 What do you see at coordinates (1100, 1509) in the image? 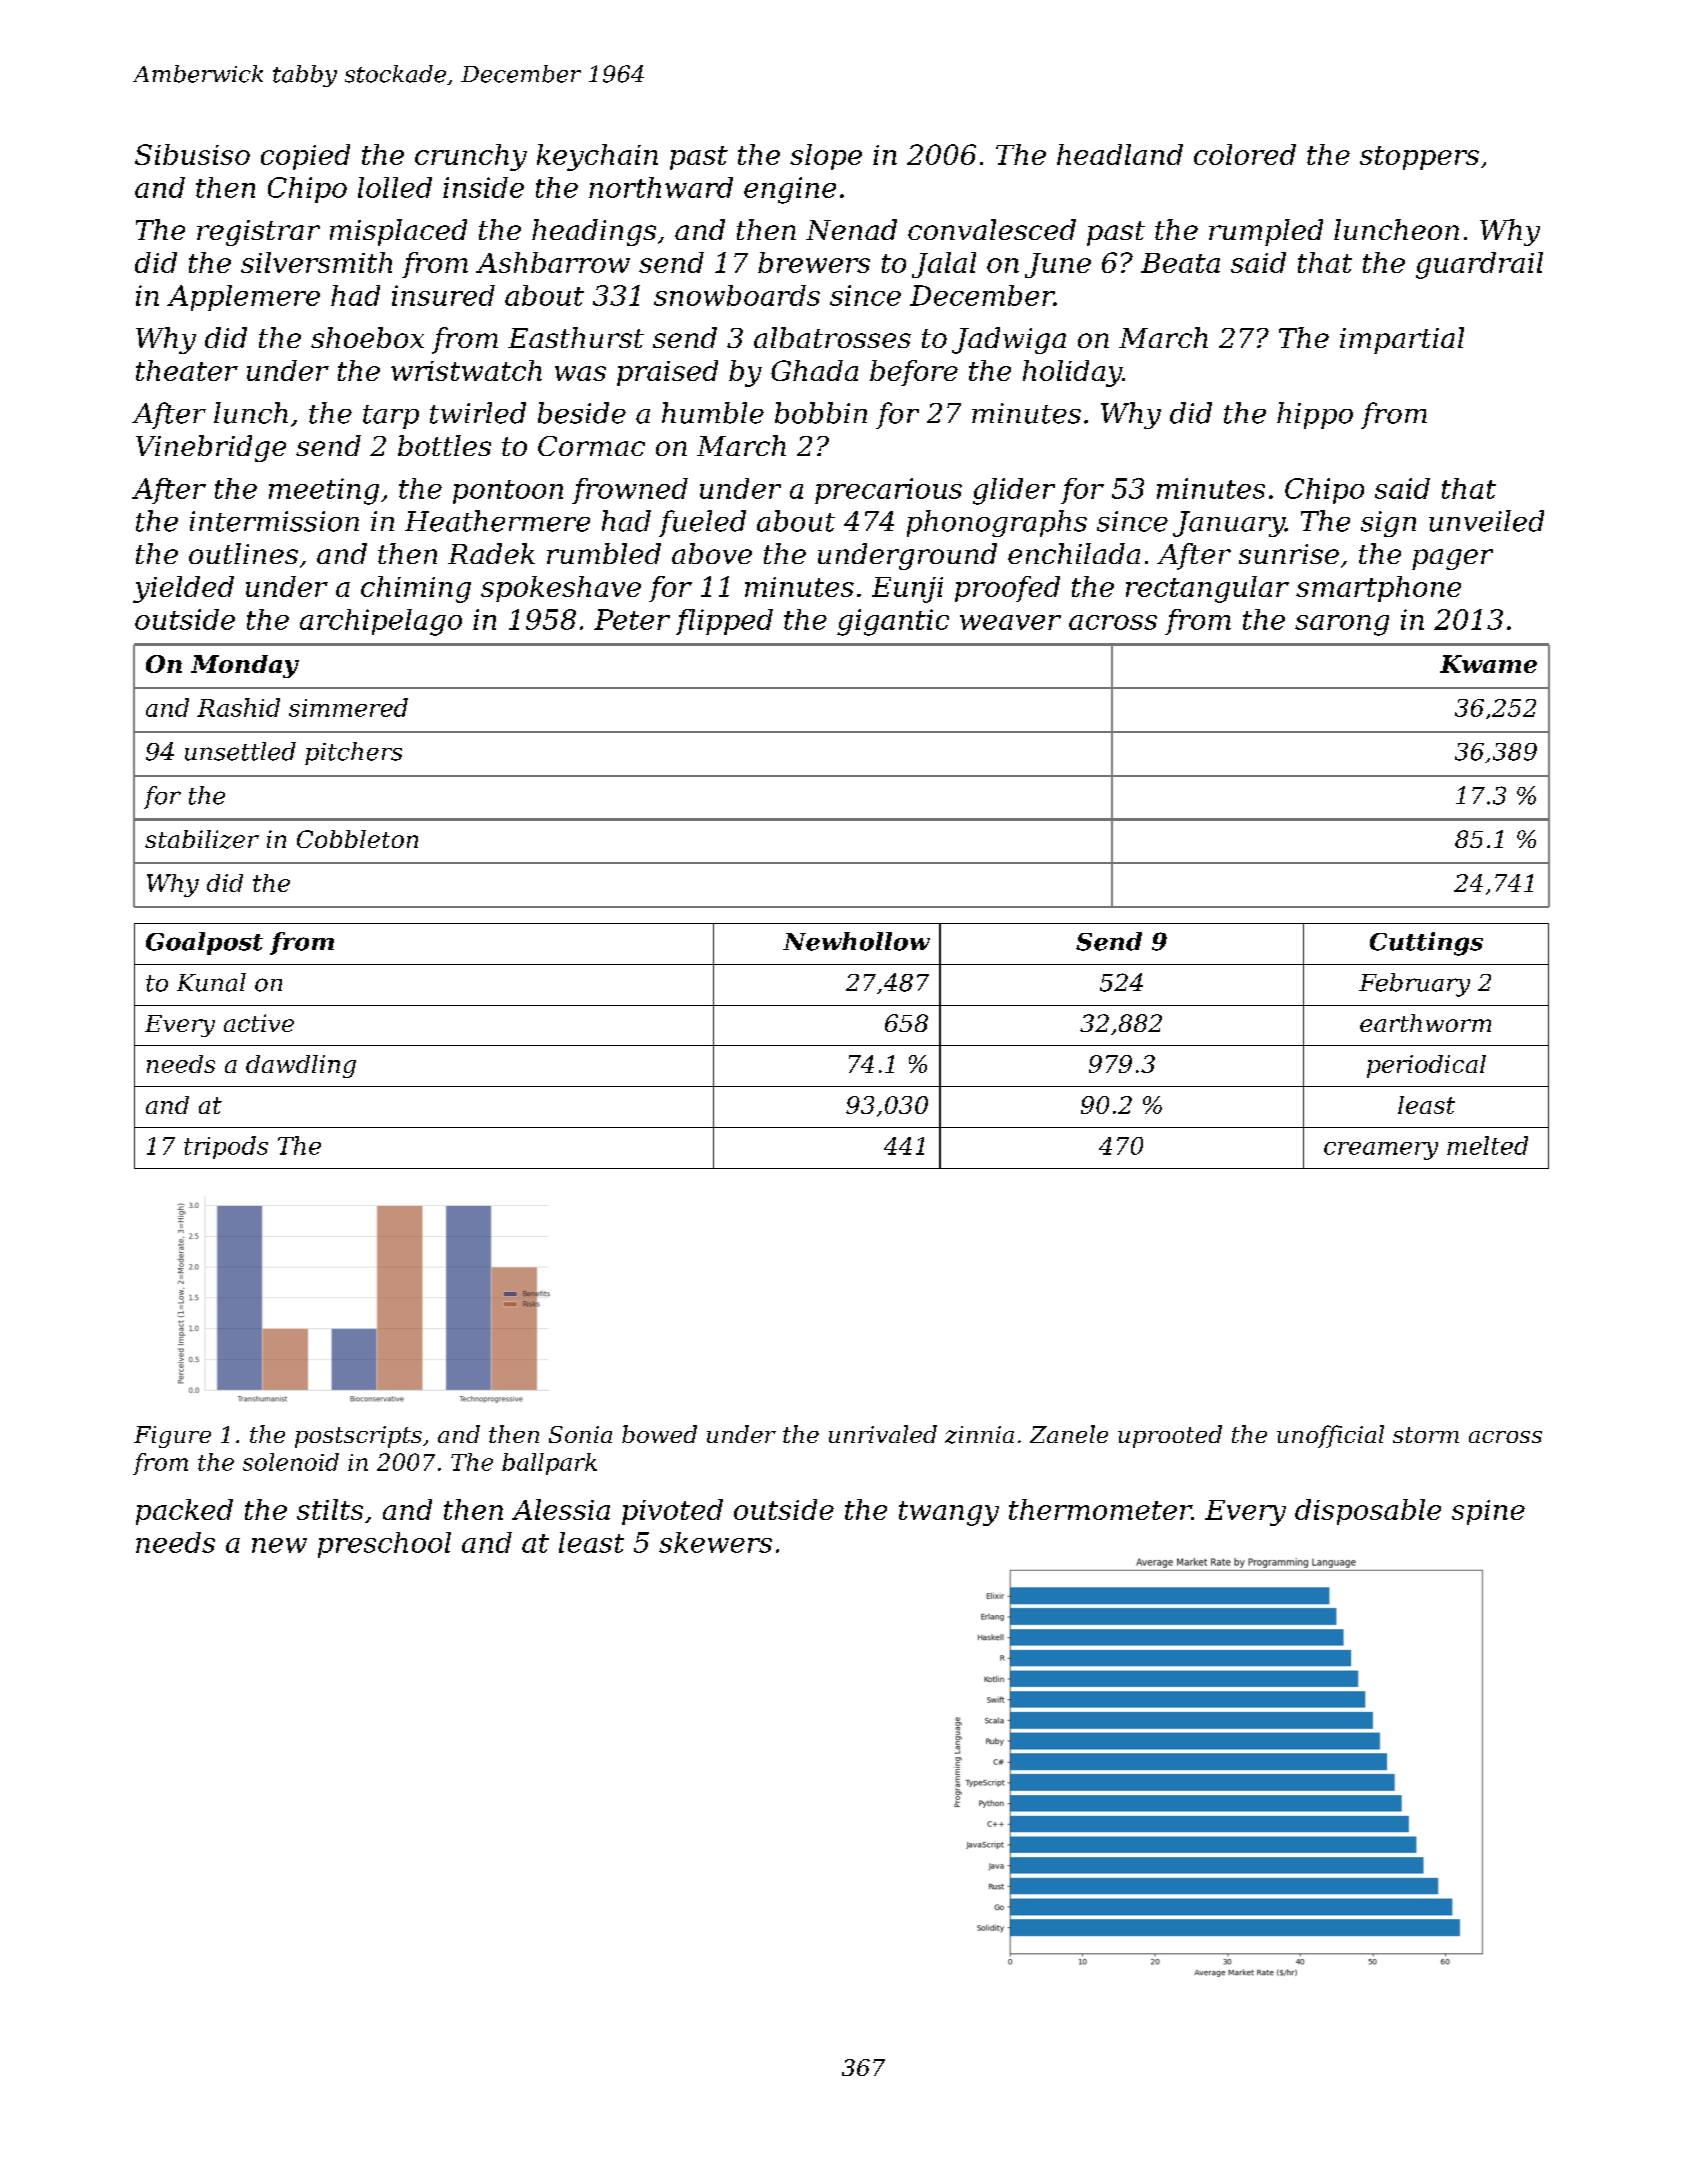
I see `thermometer` at bounding box center [1100, 1509].
